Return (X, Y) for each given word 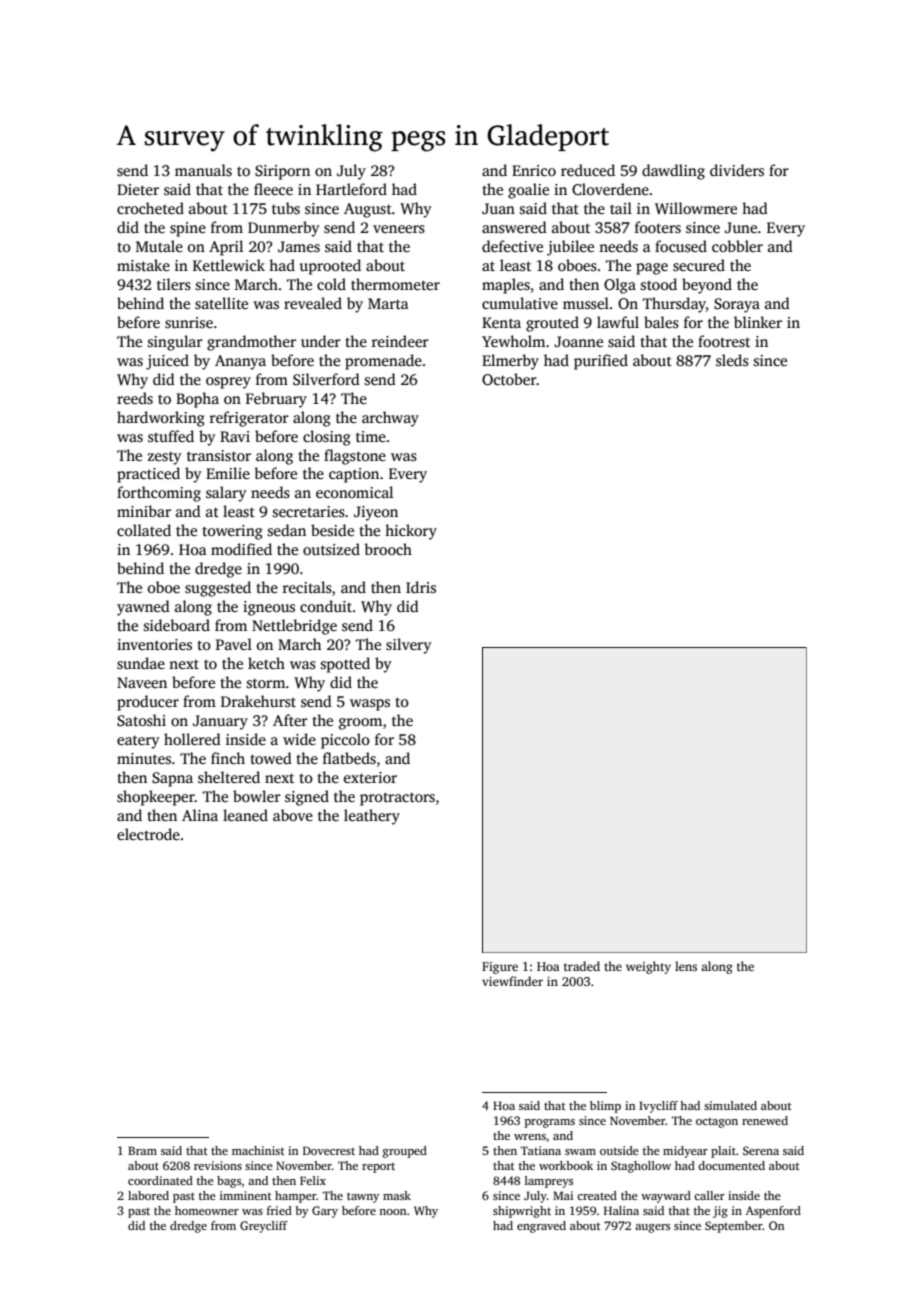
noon (393, 1212)
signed (307, 798)
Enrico (534, 170)
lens (686, 966)
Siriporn (282, 172)
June (741, 227)
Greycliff (264, 1227)
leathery (372, 817)
